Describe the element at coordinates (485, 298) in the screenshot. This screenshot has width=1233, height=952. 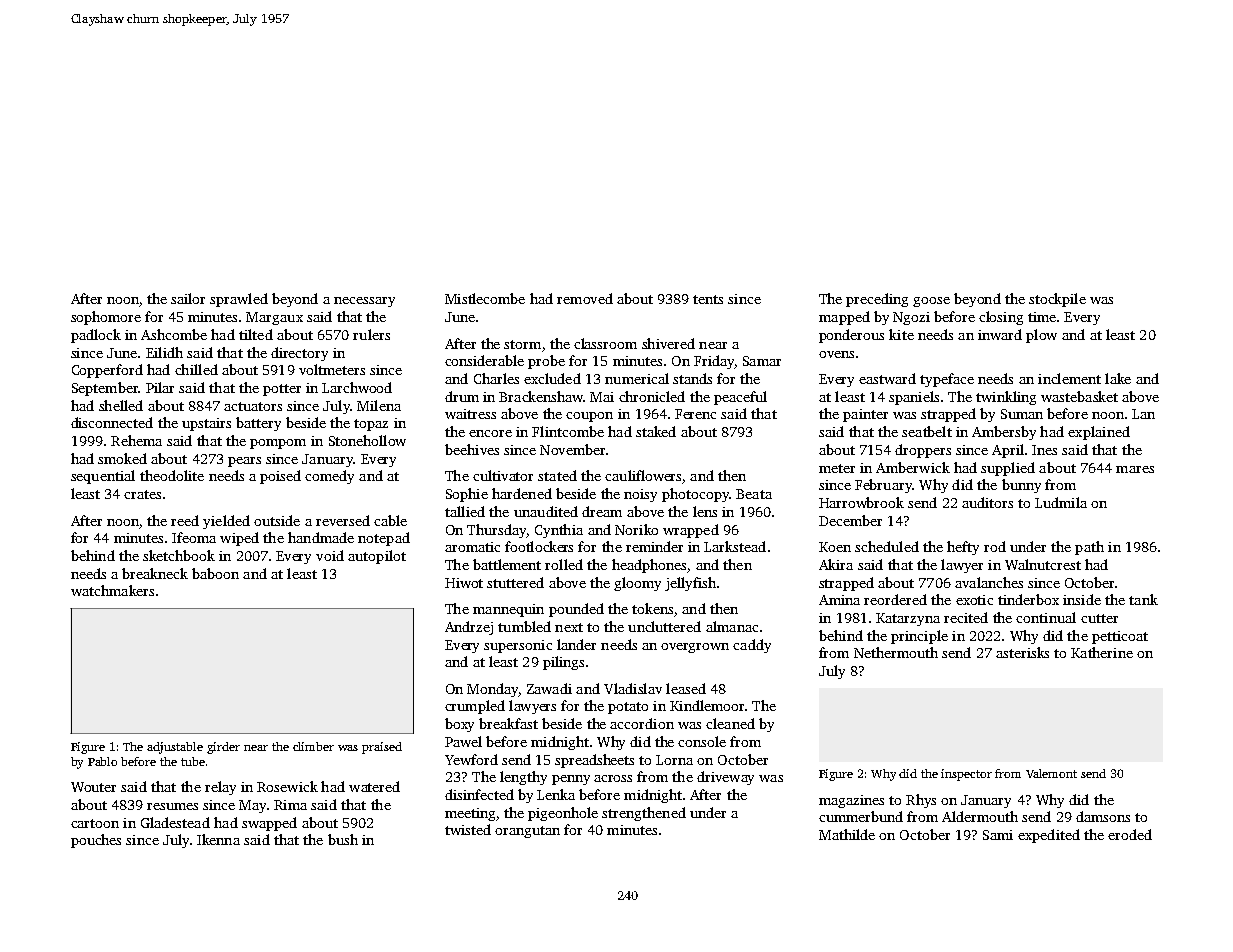
I see `Mistlecombe` at that location.
